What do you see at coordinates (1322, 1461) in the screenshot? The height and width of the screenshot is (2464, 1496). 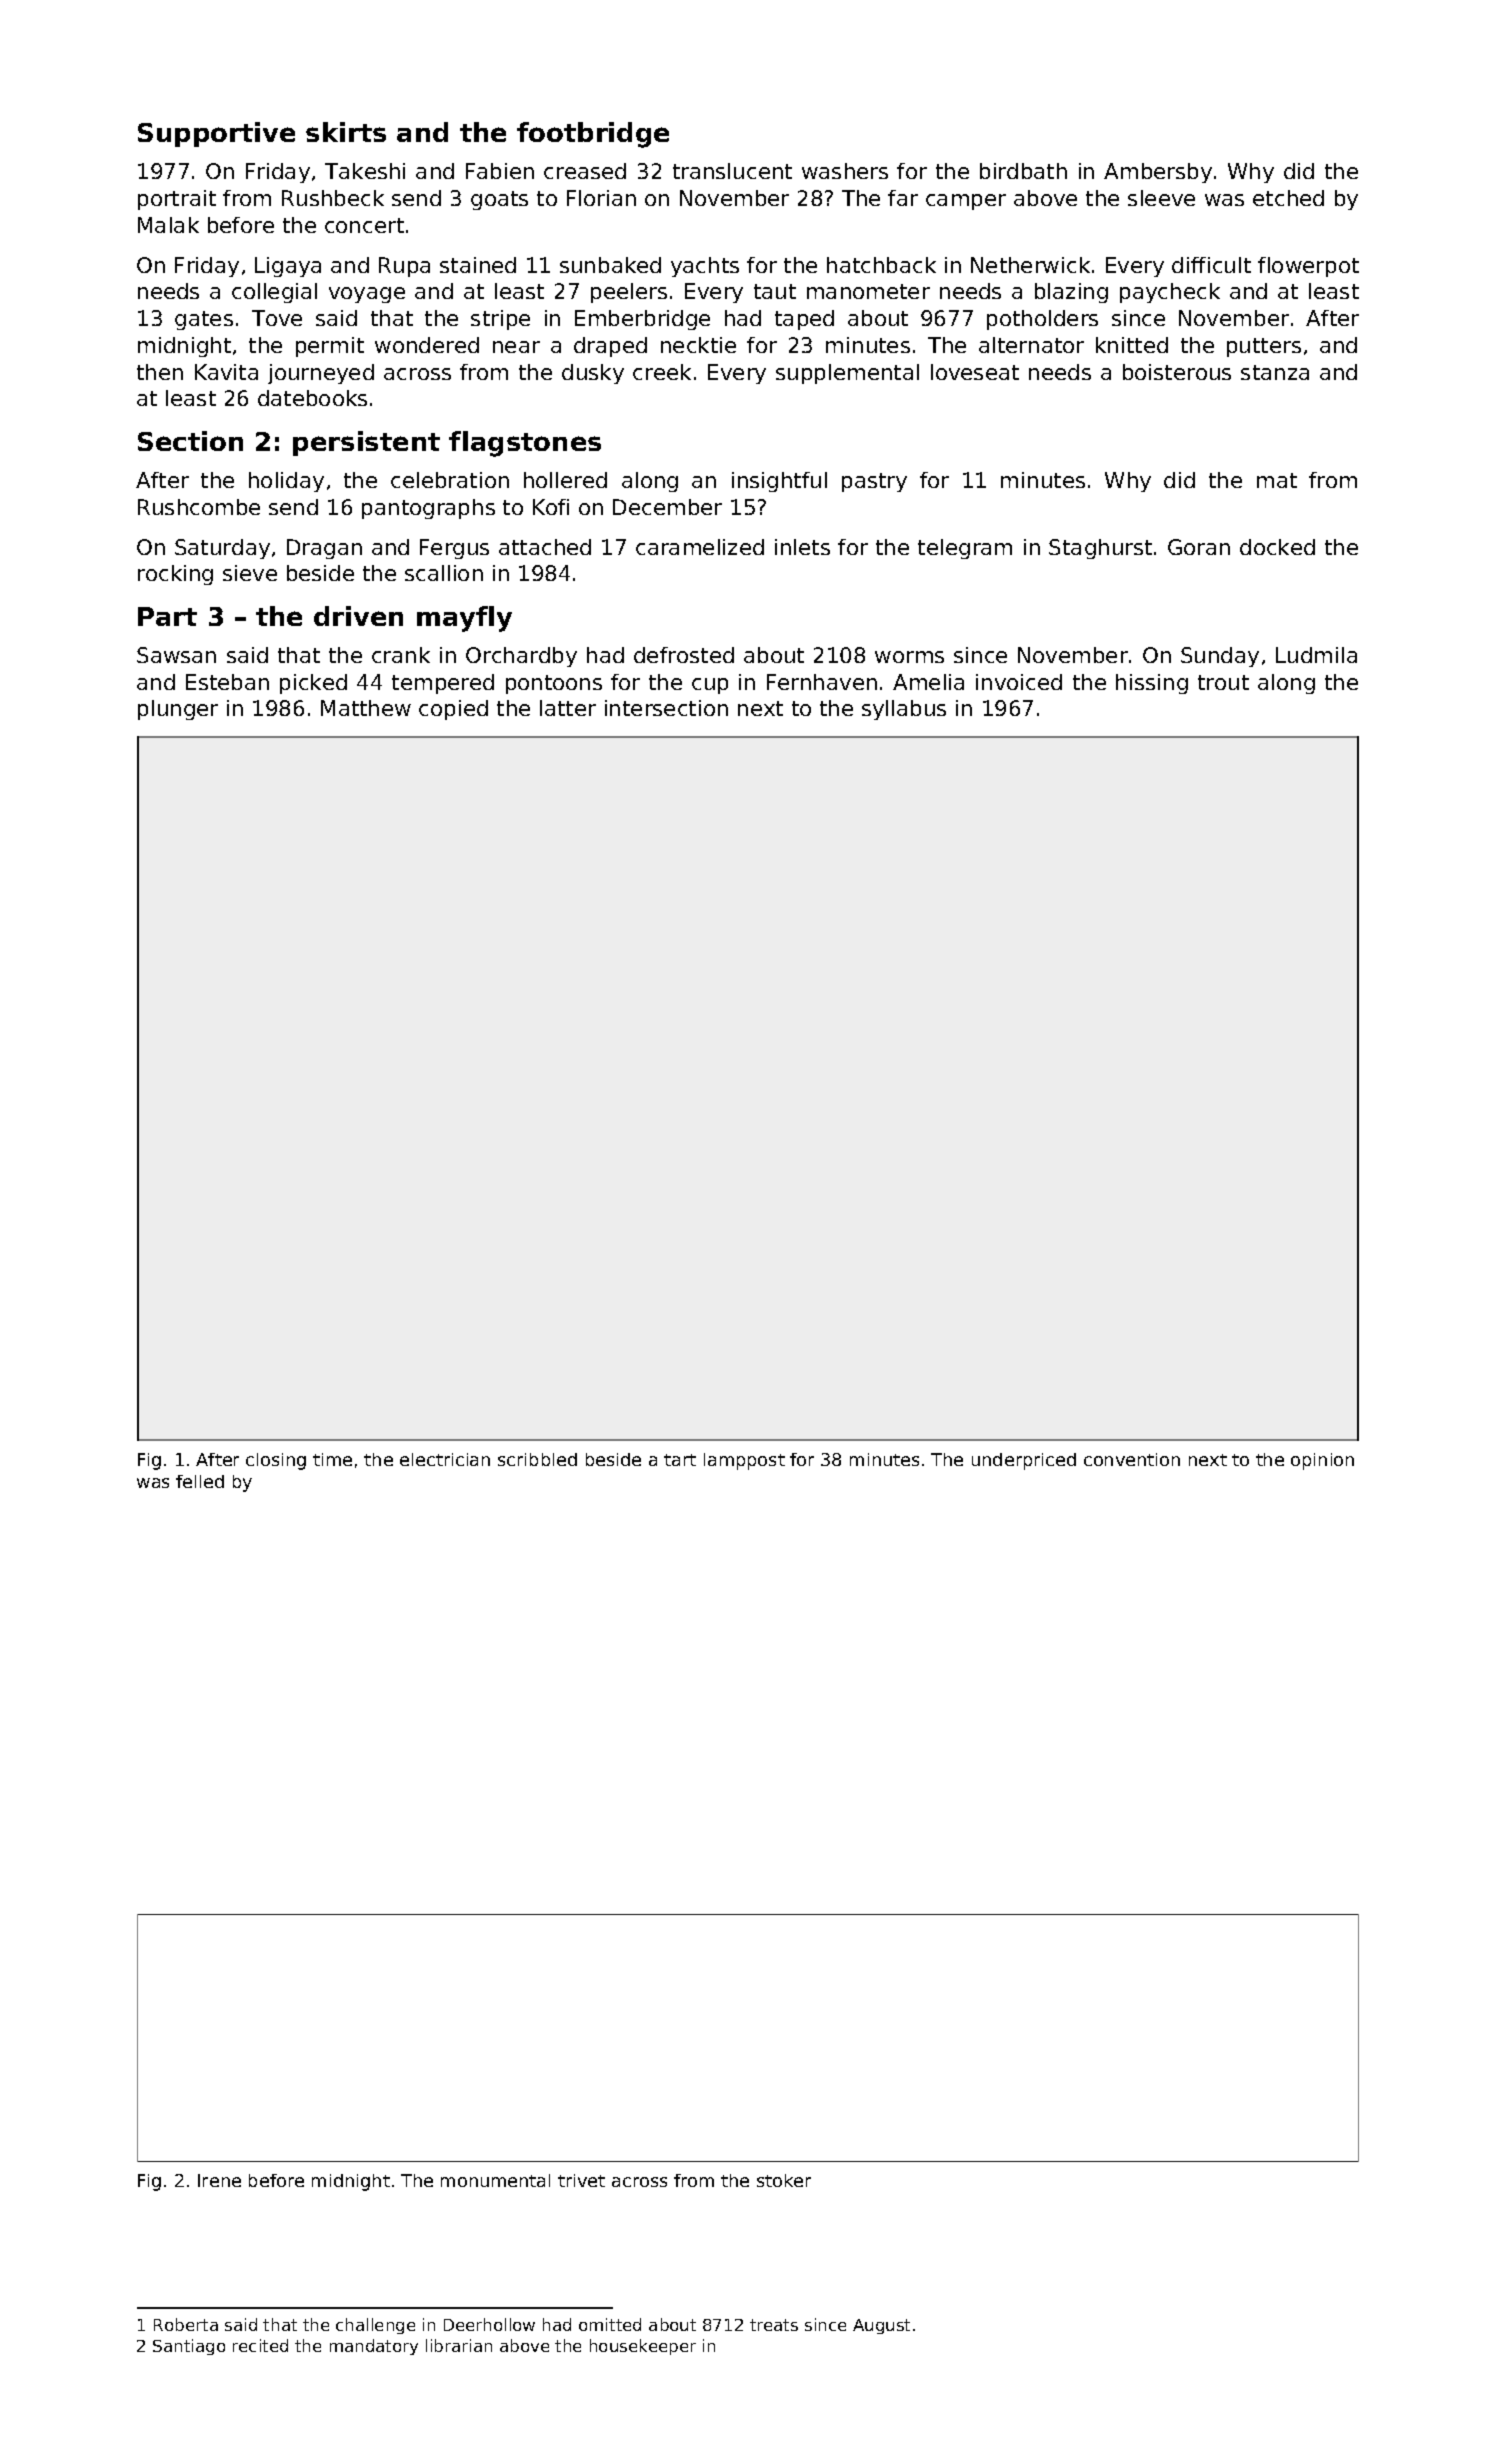 I see `opinion` at bounding box center [1322, 1461].
